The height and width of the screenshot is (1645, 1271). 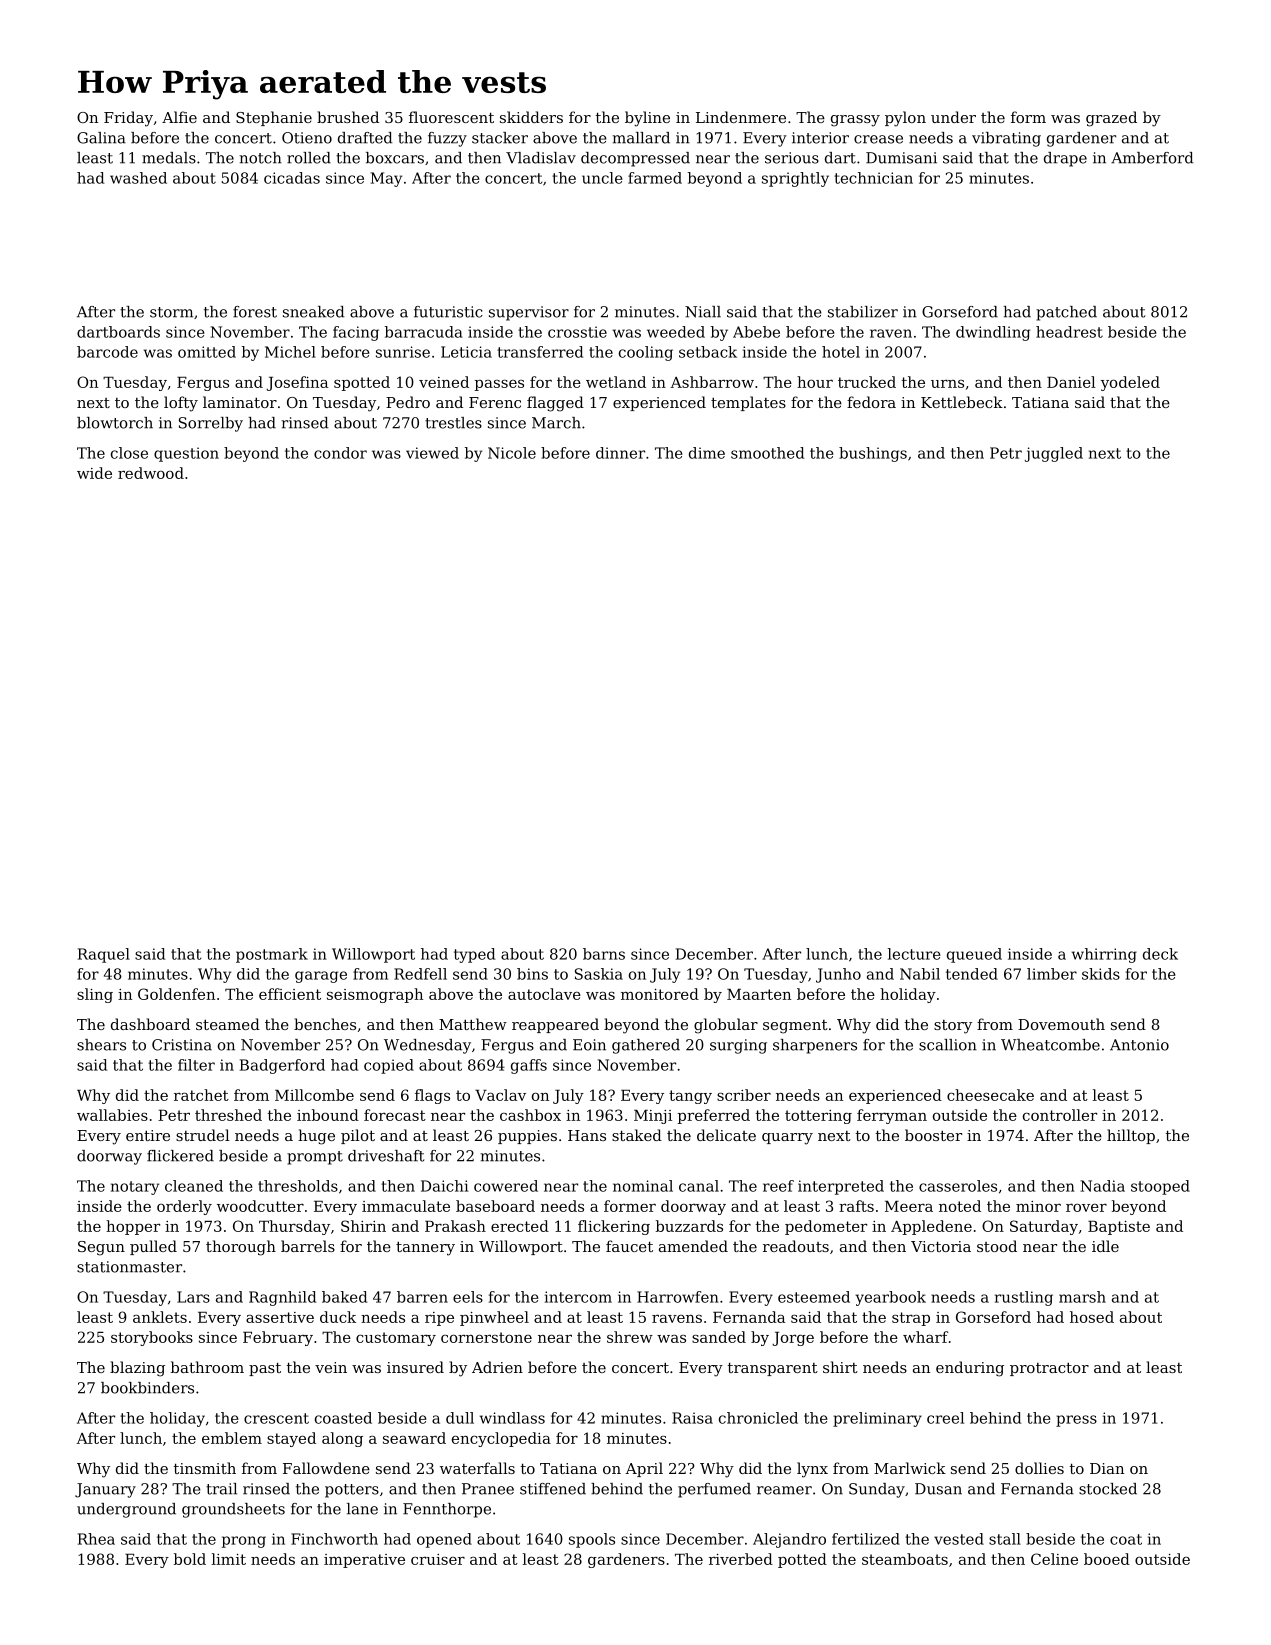 What do you see at coordinates (1160, 954) in the screenshot?
I see `deck` at bounding box center [1160, 954].
